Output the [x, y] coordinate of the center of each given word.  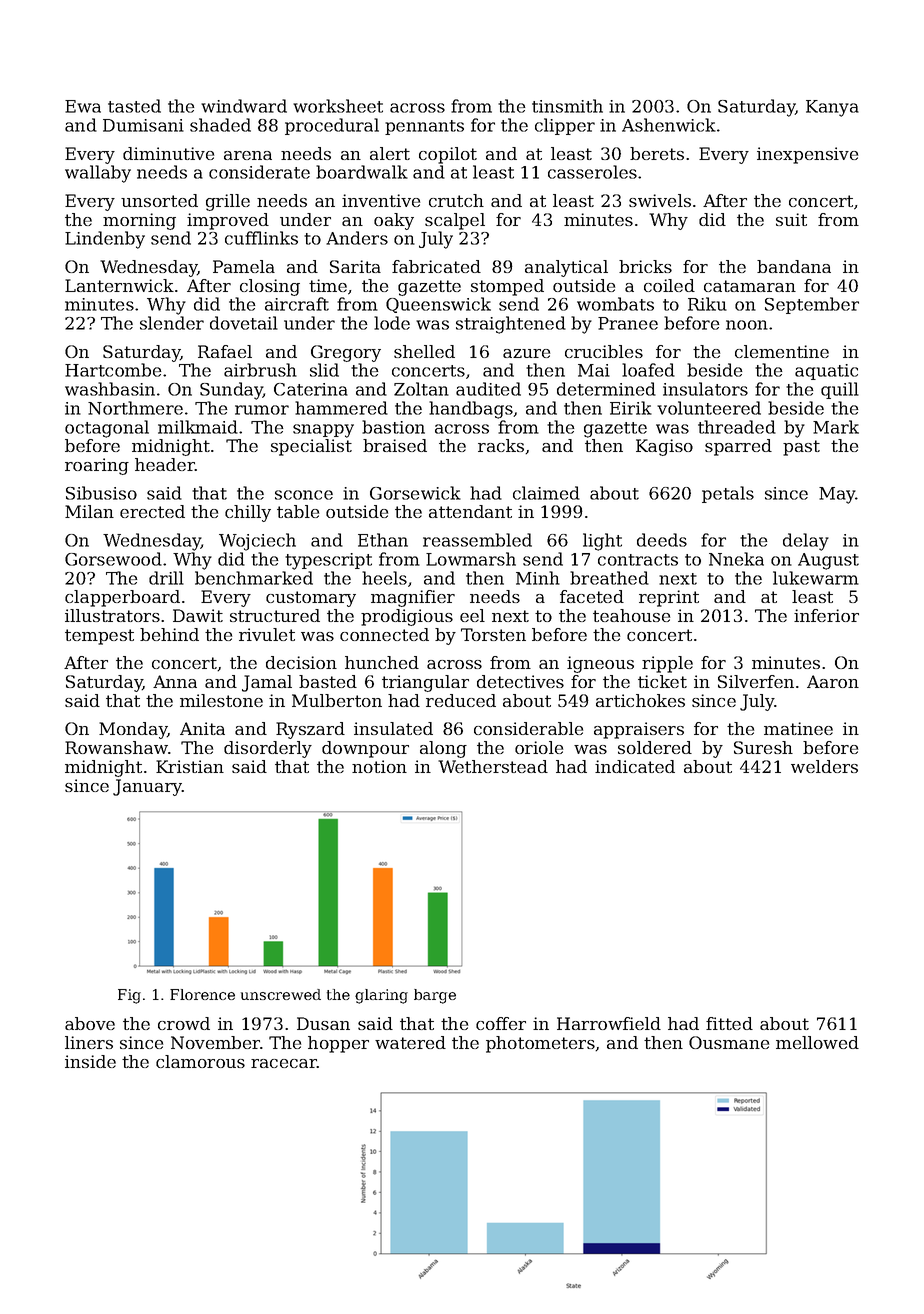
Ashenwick [669, 125]
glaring [381, 996]
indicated [635, 766]
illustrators [112, 615]
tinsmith [567, 106]
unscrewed [281, 994]
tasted [134, 106]
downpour [365, 749]
